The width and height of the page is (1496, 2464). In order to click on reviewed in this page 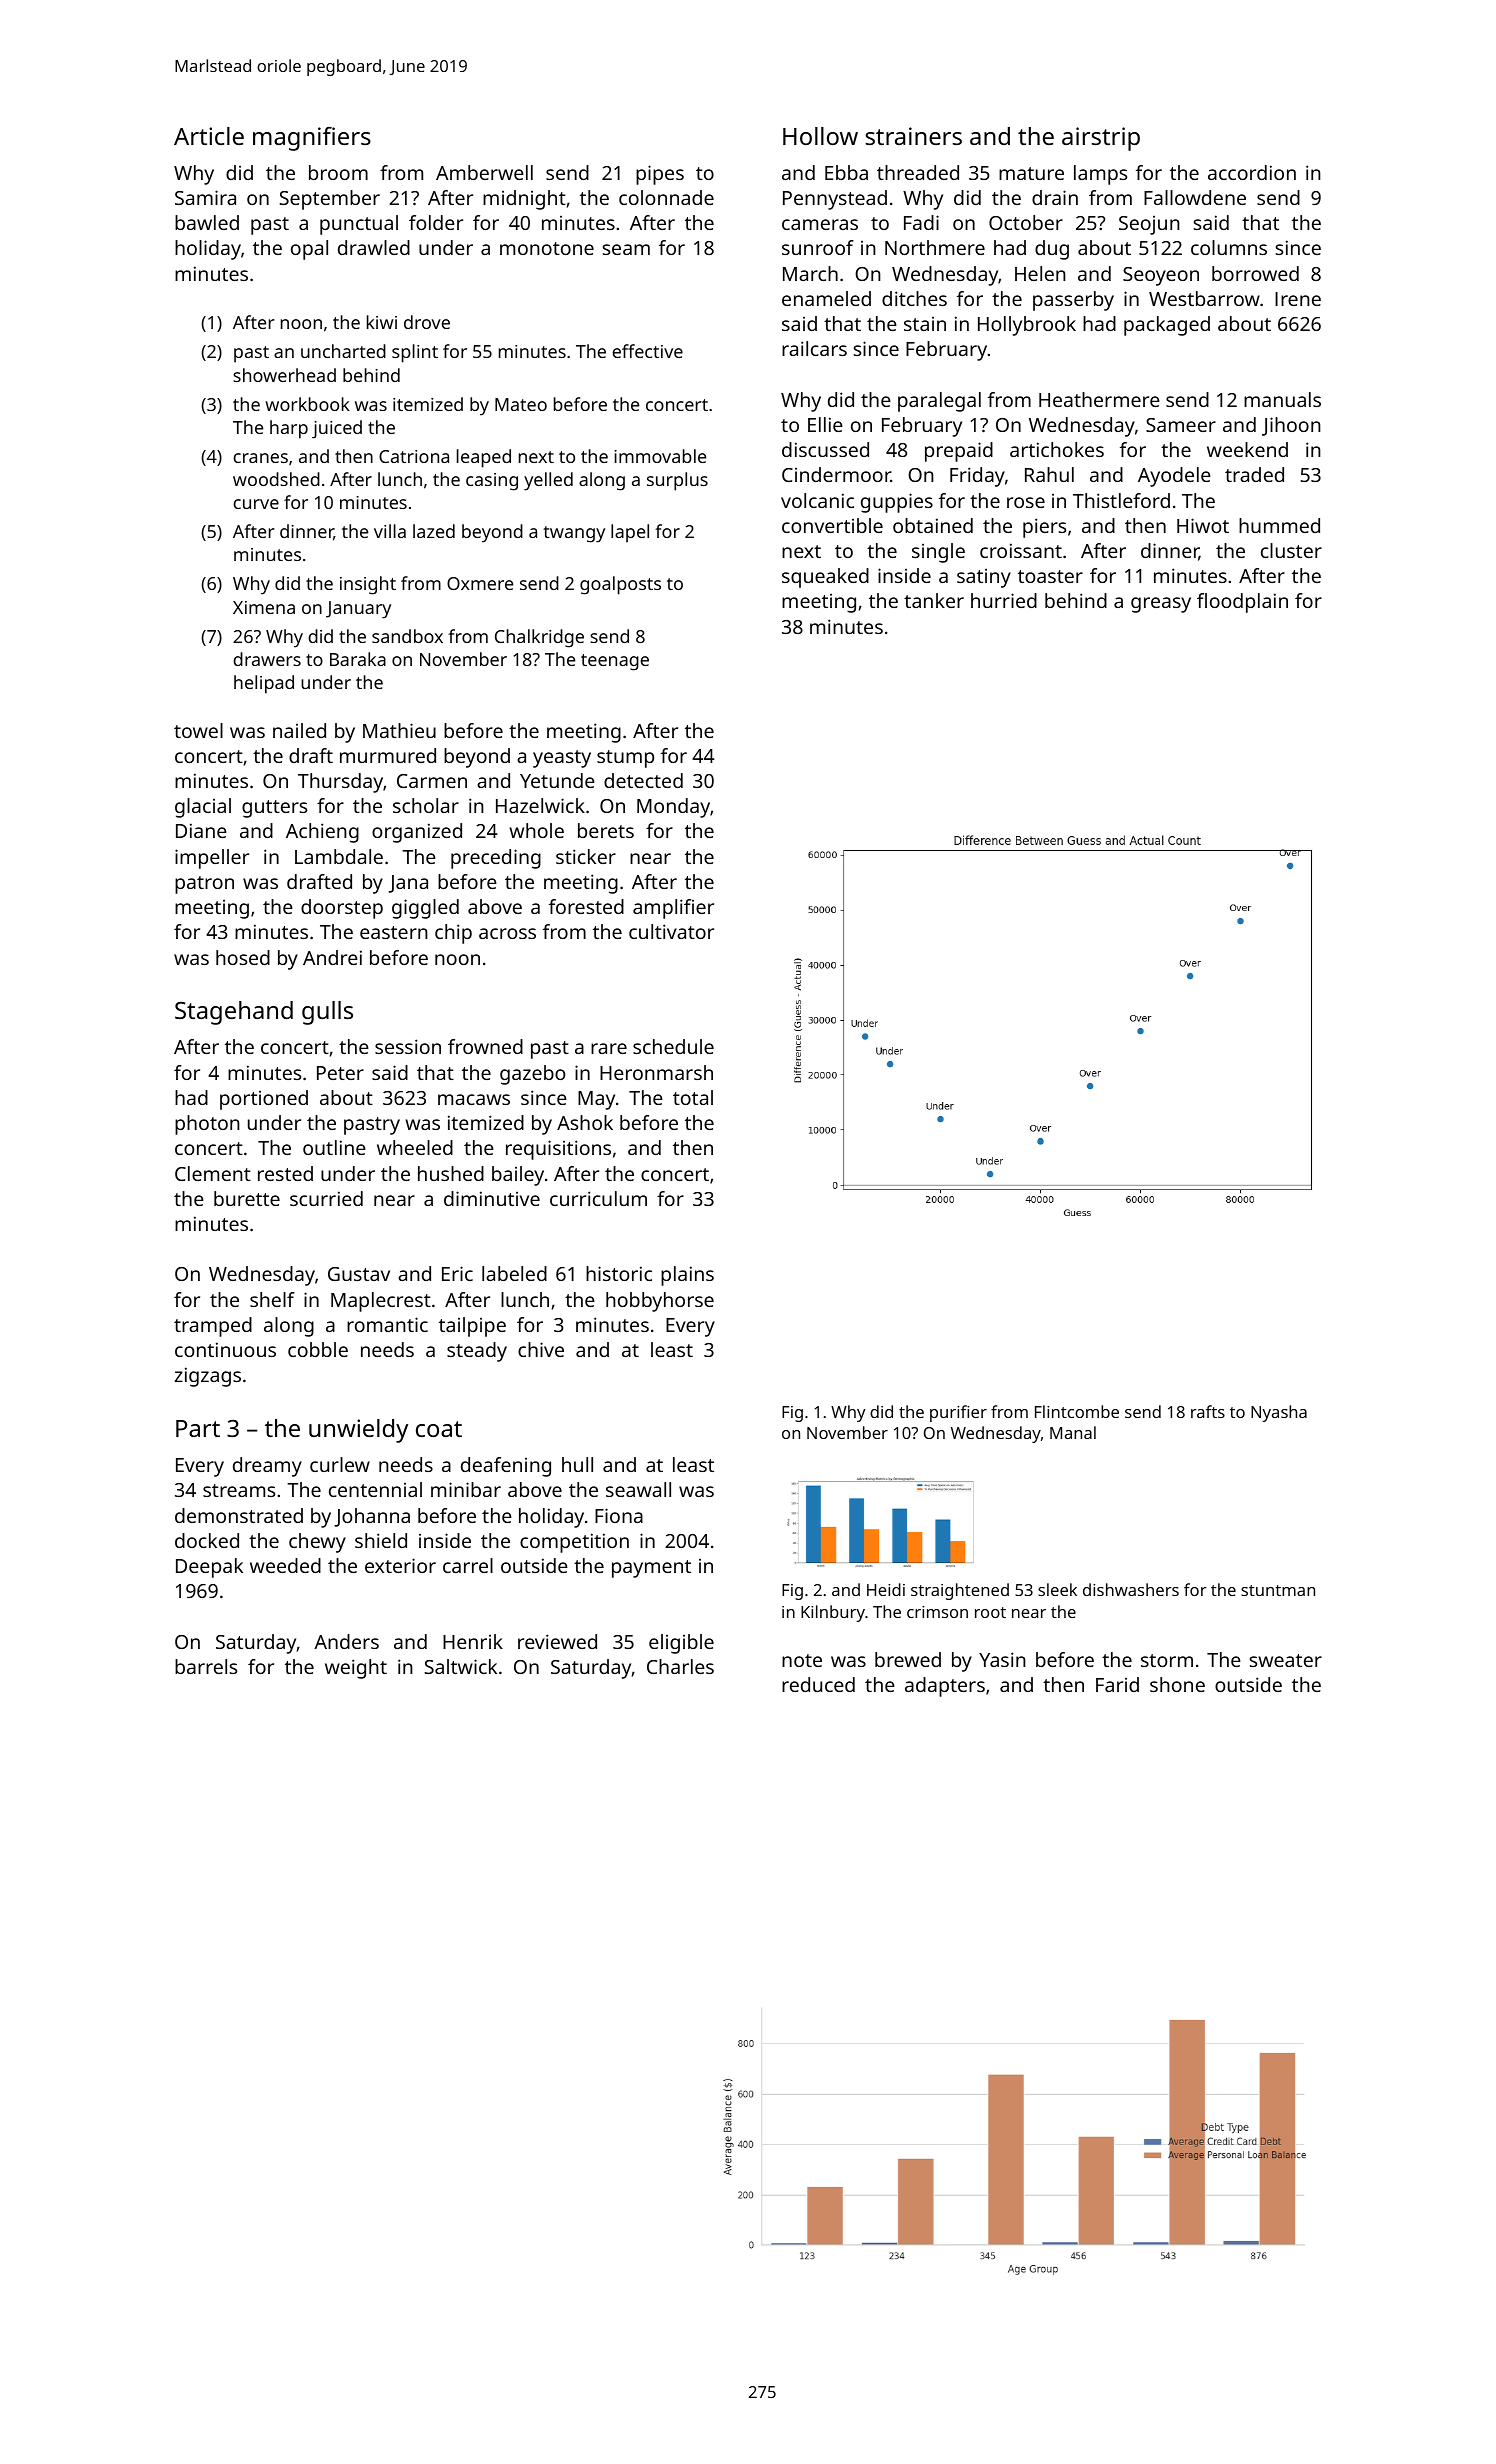, I will do `click(557, 1641)`.
